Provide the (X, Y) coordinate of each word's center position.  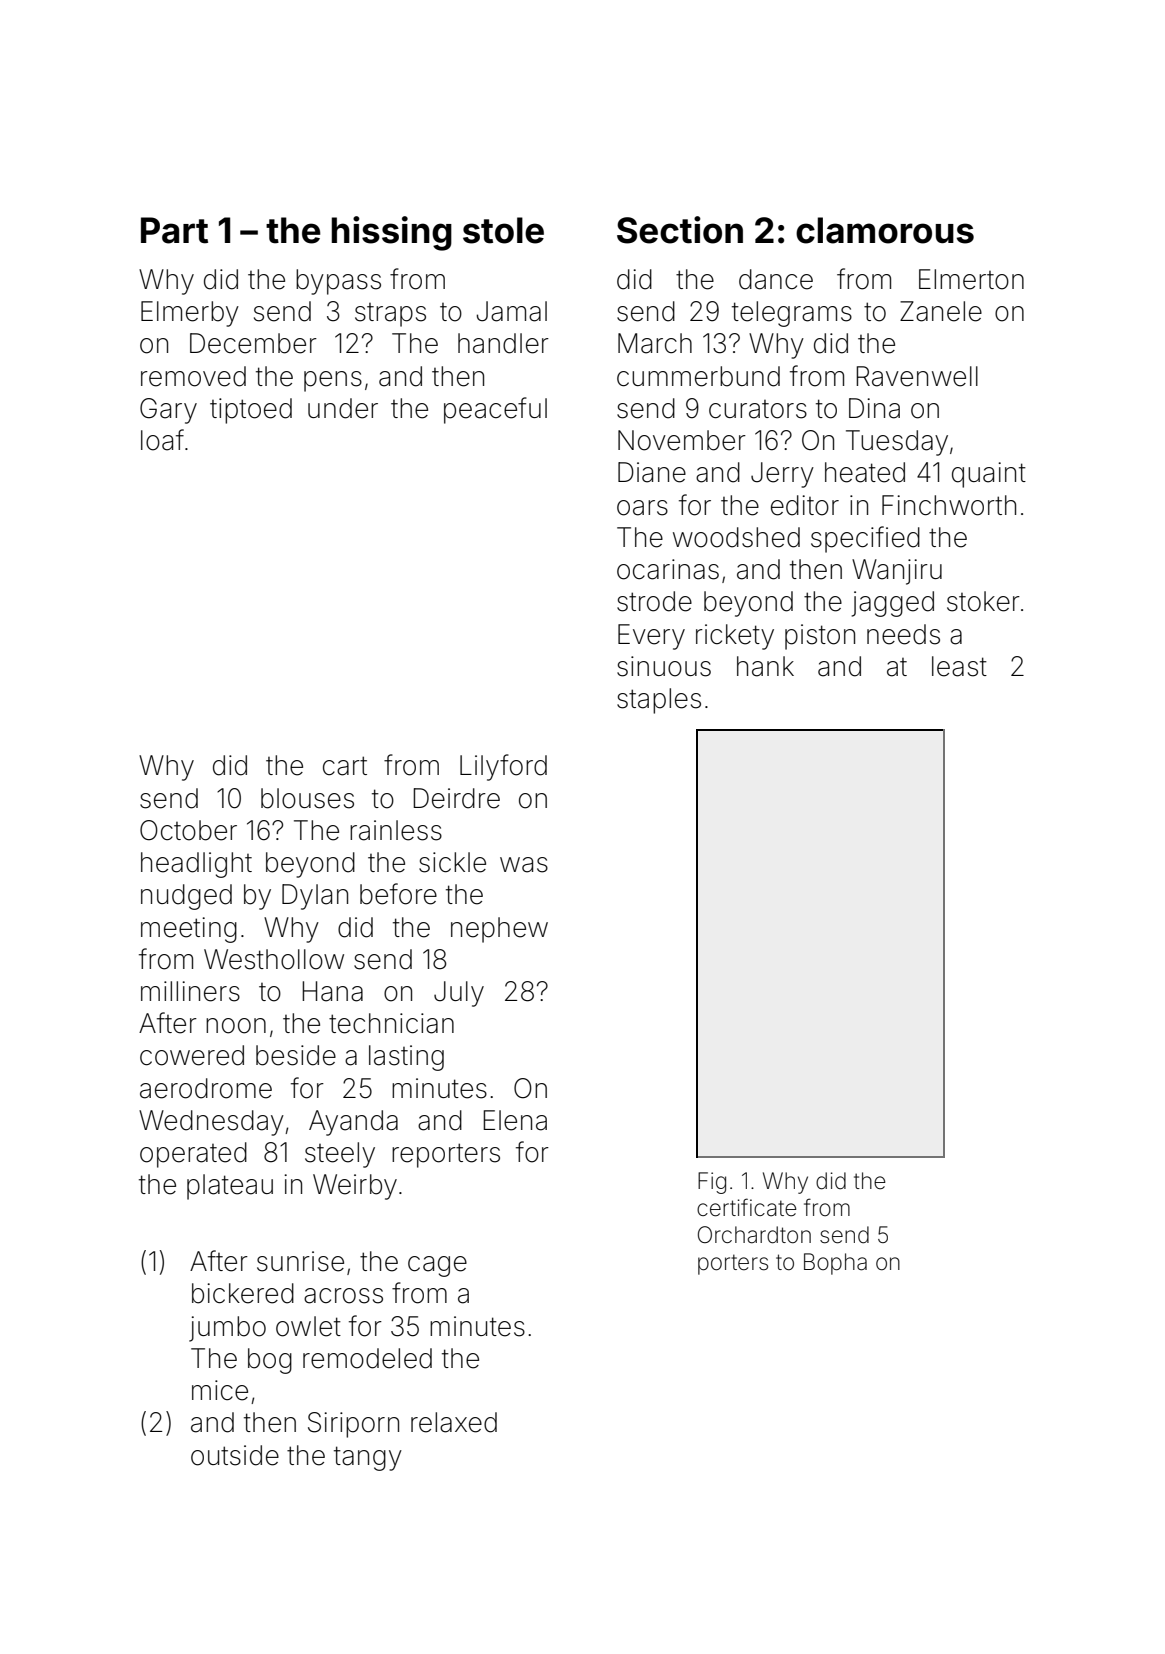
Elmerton (971, 279)
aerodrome (206, 1088)
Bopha (835, 1264)
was (524, 865)
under (343, 408)
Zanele (941, 311)
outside (235, 1455)
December (253, 343)
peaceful (495, 410)
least (959, 666)
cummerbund (698, 376)
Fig (712, 1183)
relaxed (454, 1422)
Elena (515, 1120)
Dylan (315, 897)
